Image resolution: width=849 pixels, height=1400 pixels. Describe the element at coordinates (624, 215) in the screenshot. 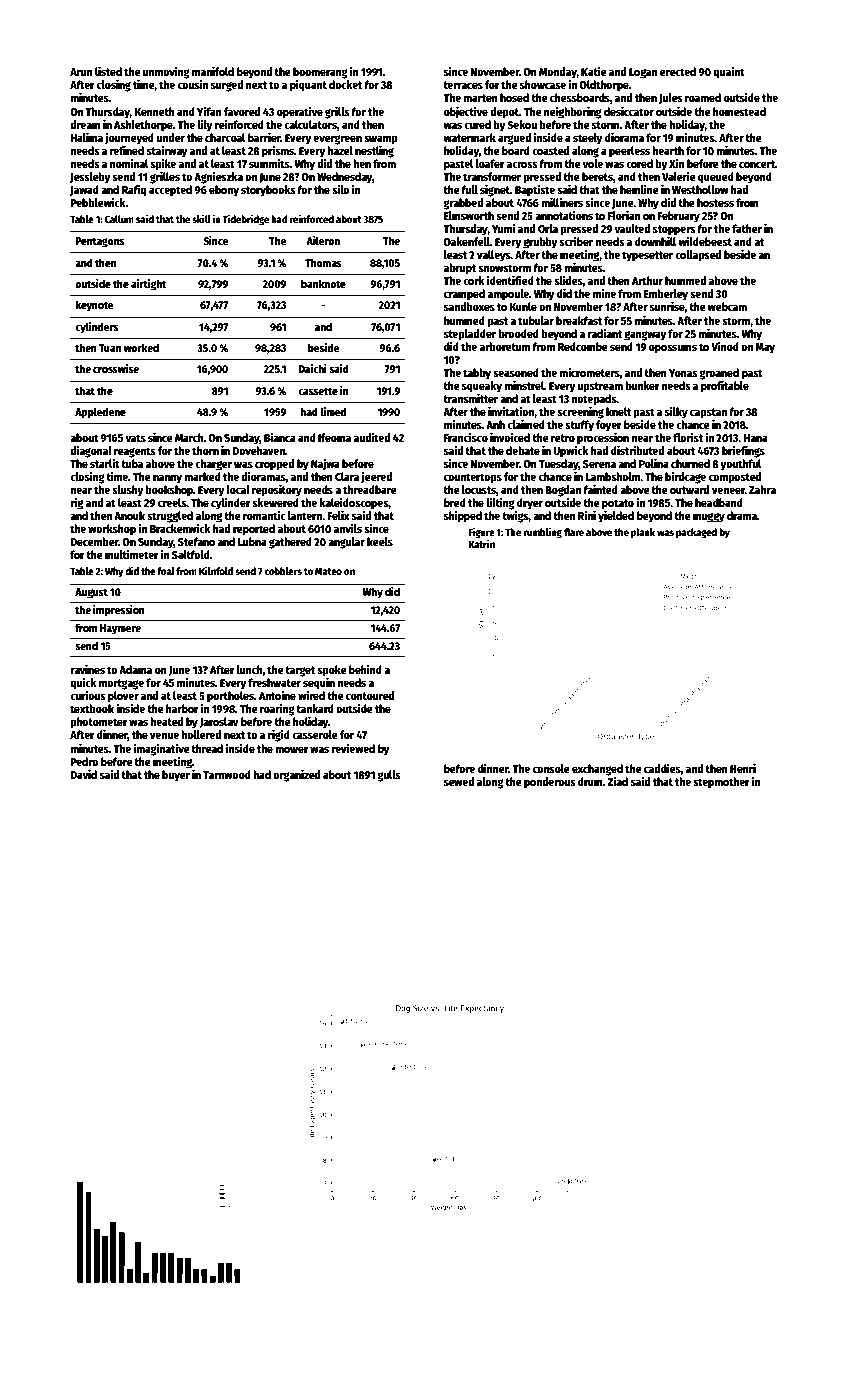

I see `Florian` at that location.
